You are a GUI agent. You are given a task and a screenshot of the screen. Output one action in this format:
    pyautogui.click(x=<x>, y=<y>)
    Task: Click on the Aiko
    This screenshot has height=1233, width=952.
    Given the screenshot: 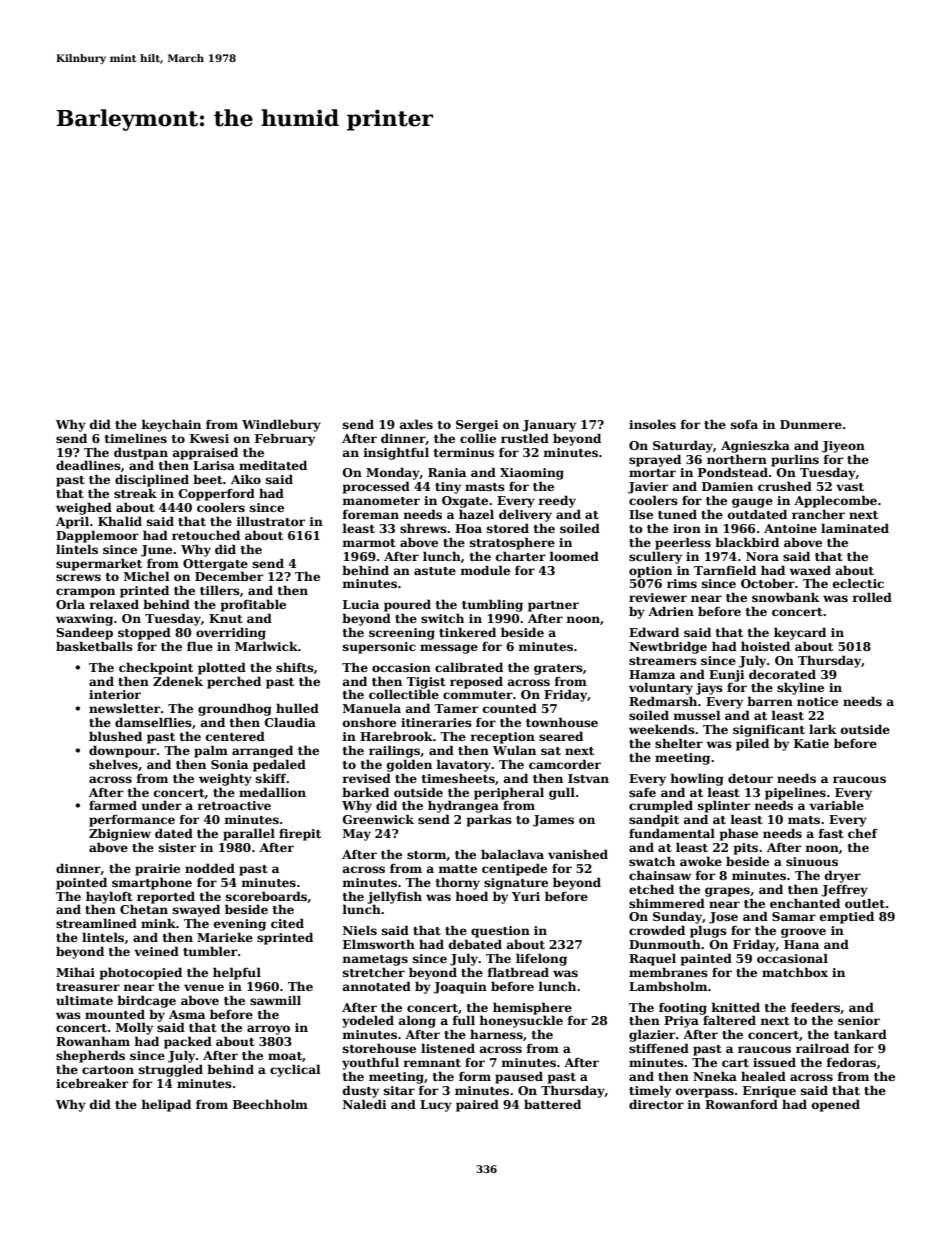 What is the action you would take?
    pyautogui.click(x=246, y=479)
